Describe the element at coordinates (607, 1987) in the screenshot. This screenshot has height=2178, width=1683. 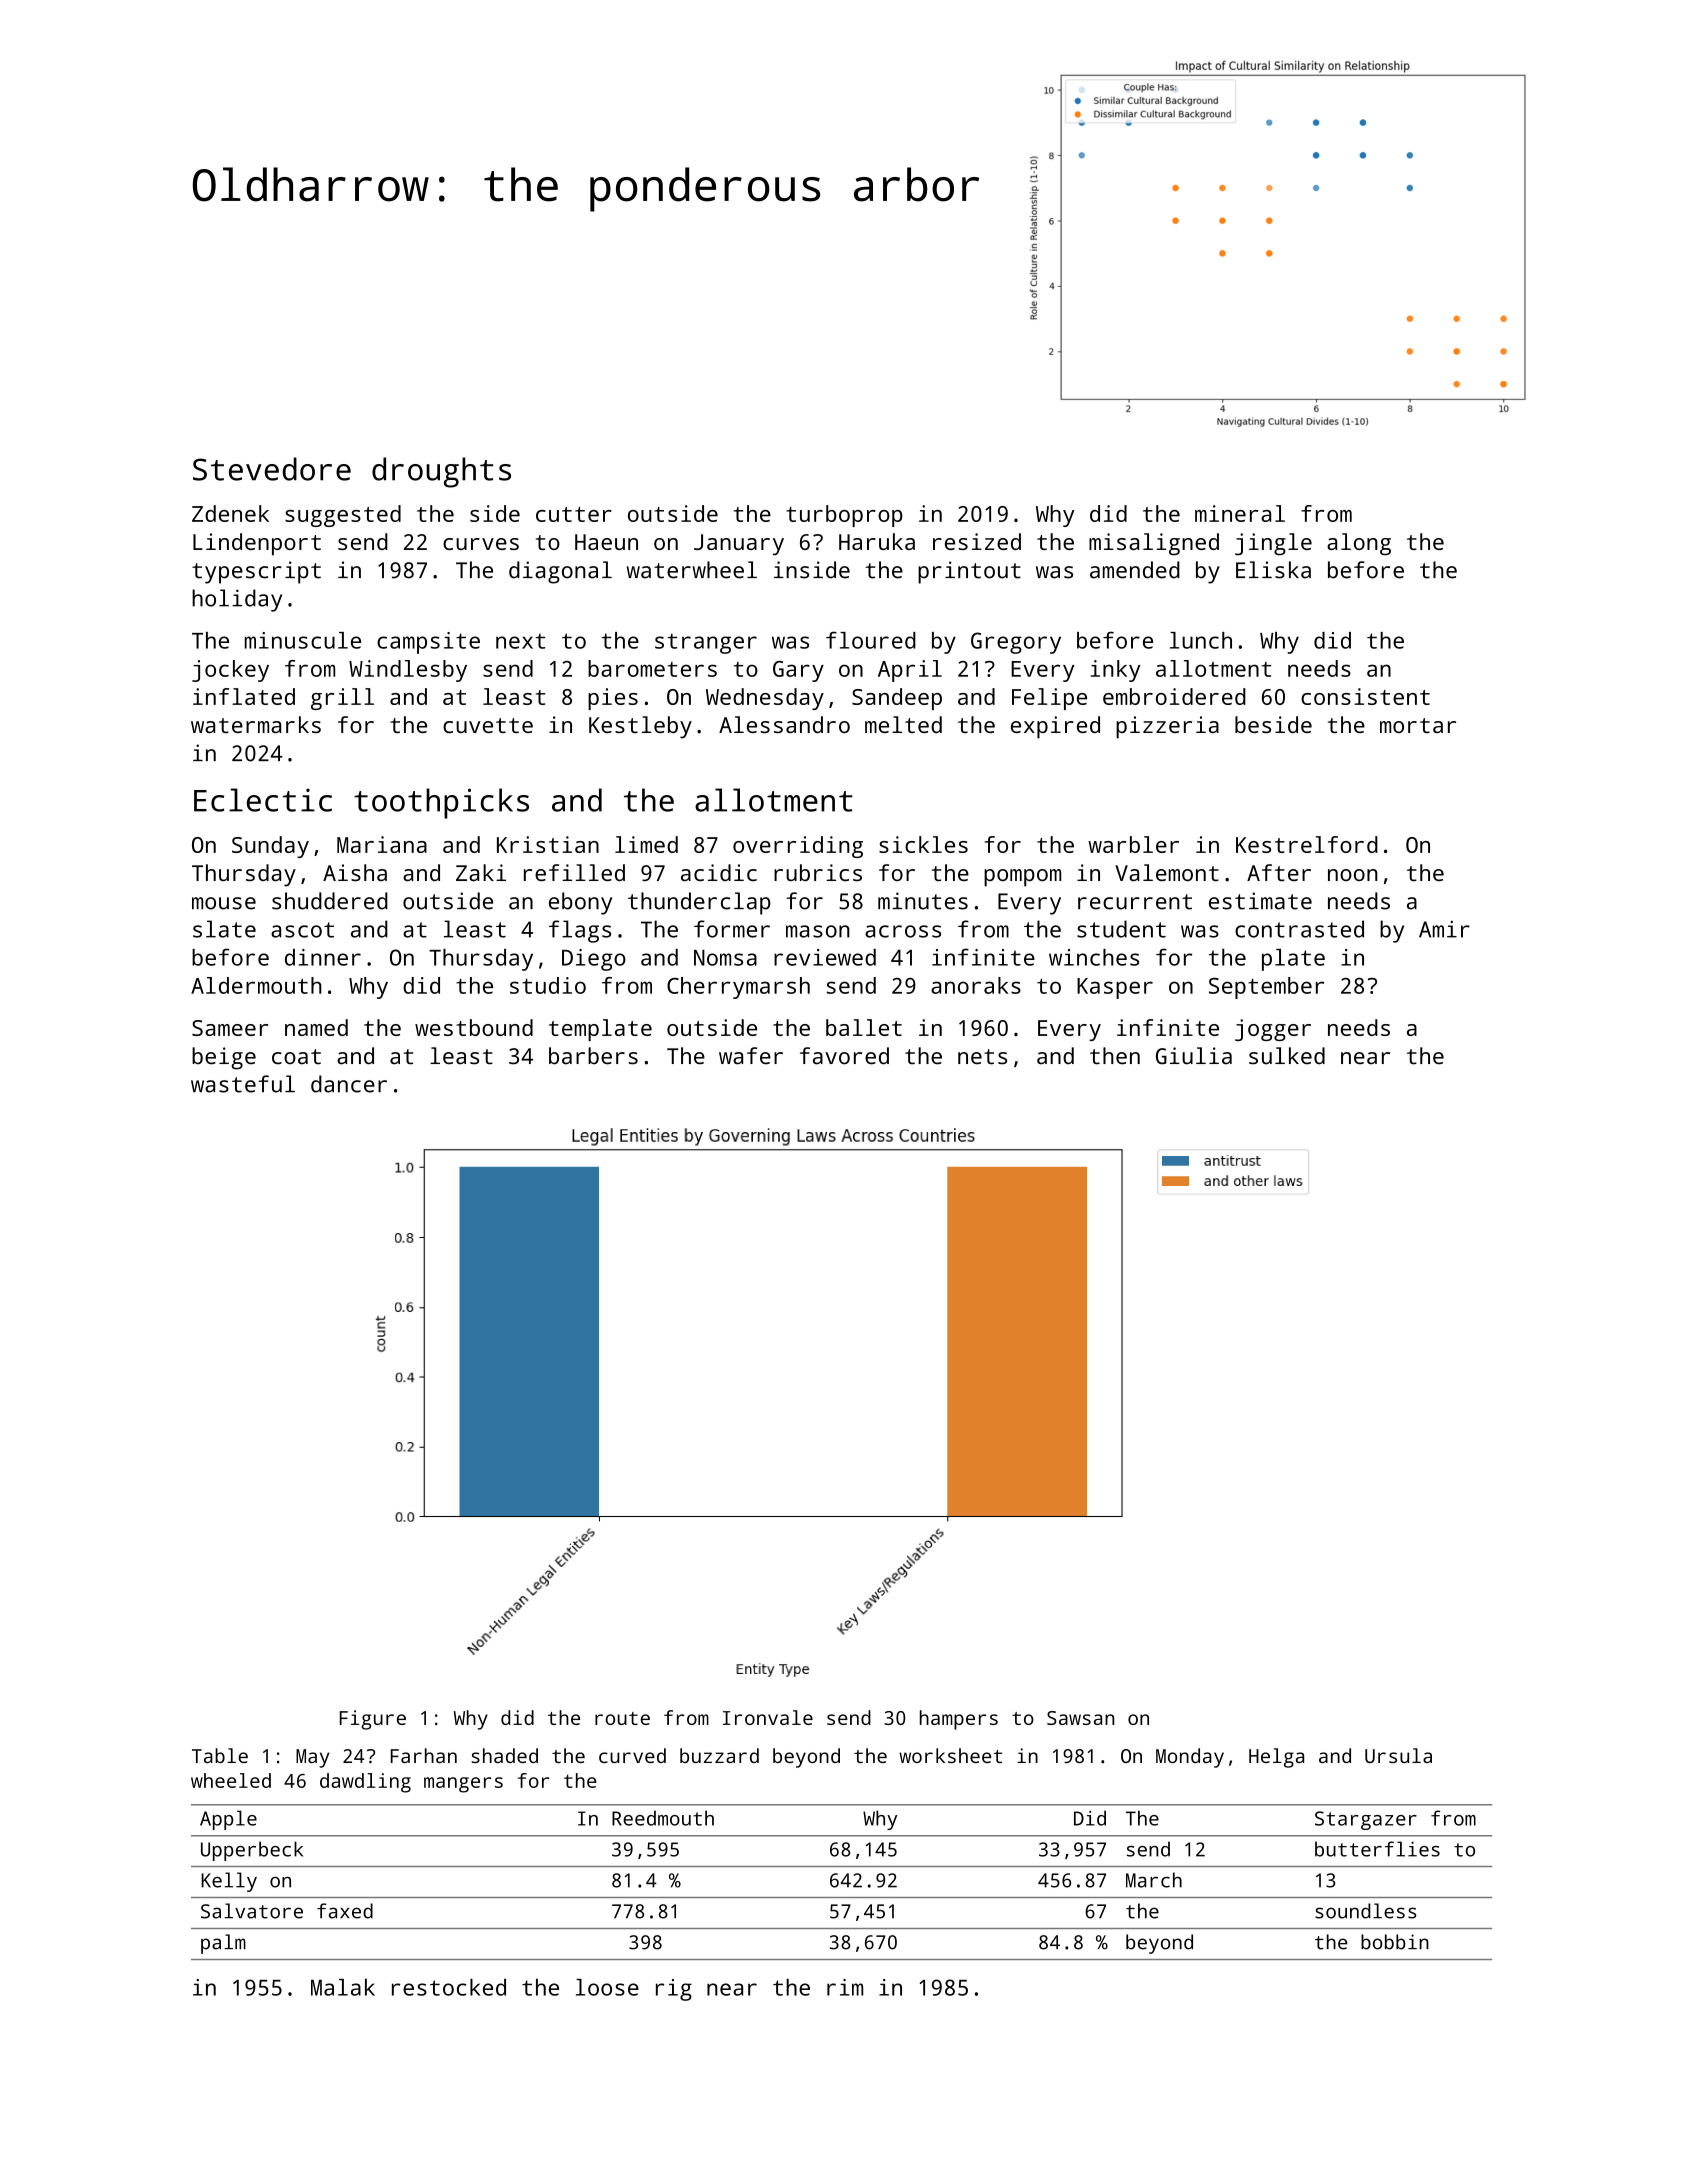
I see `loose` at that location.
